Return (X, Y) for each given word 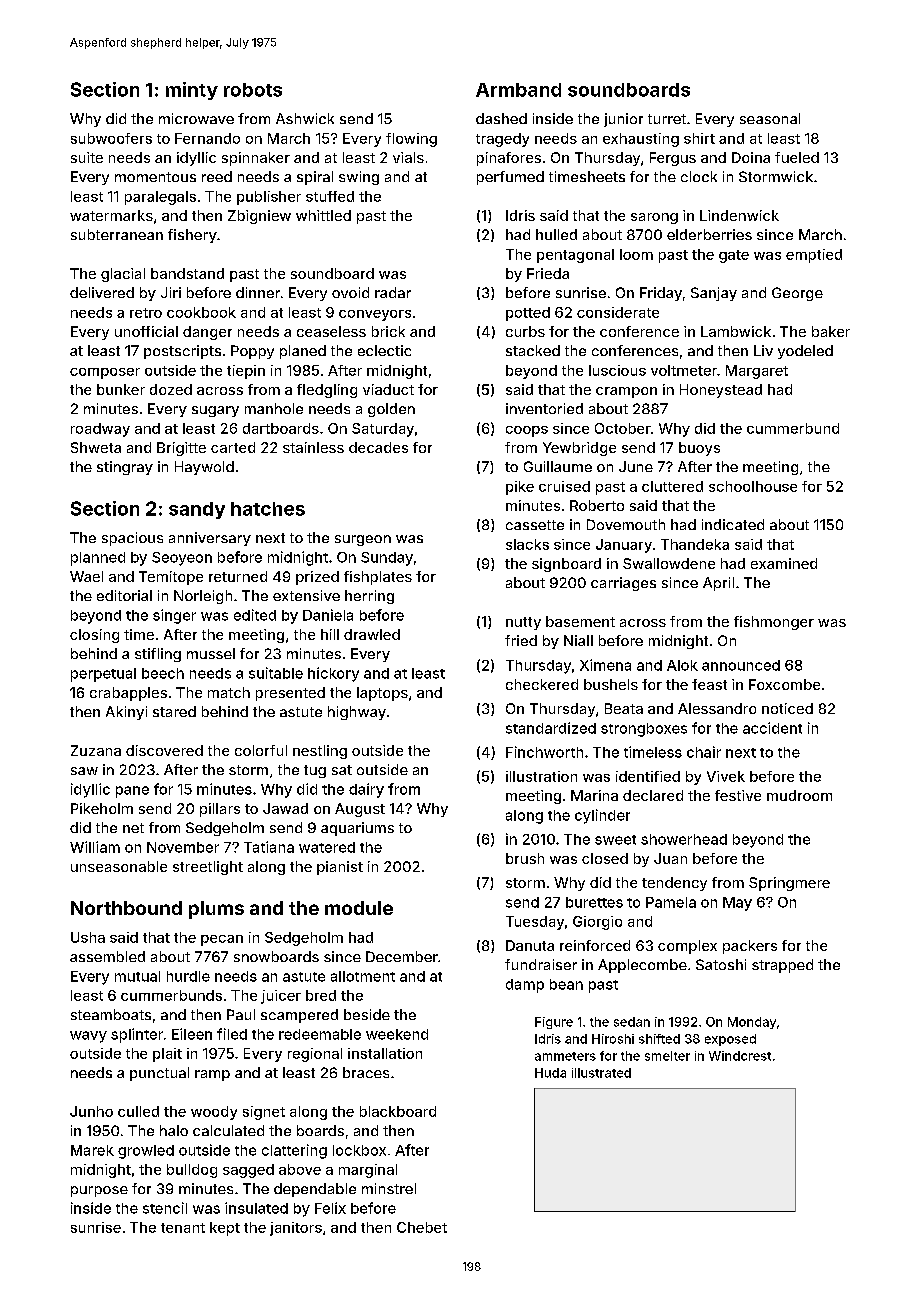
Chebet (422, 1227)
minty (192, 91)
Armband (518, 90)
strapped (782, 966)
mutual (137, 976)
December (402, 956)
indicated (733, 524)
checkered (542, 684)
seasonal (770, 118)
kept (225, 1229)
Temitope (171, 578)
